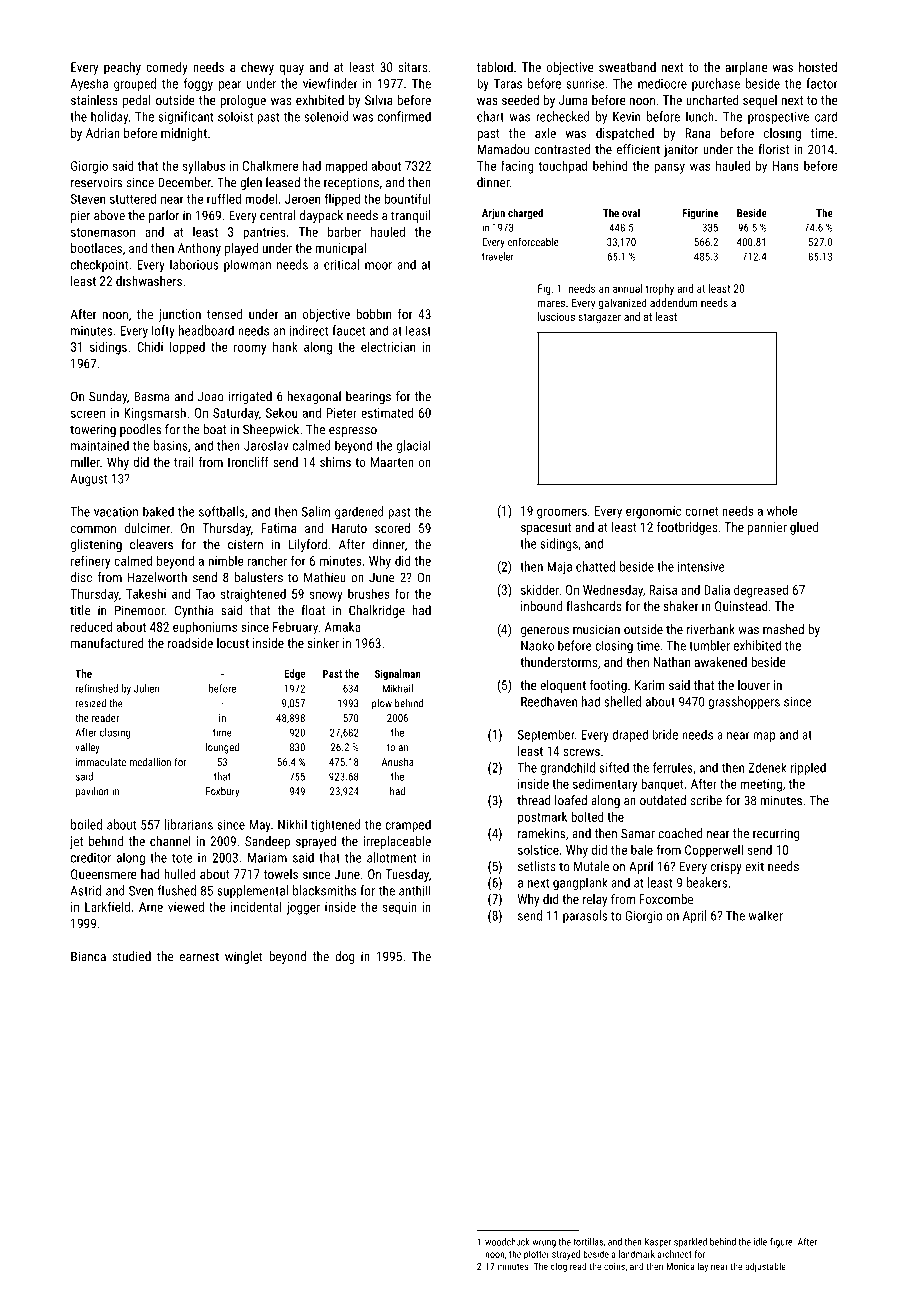 Image resolution: width=908 pixels, height=1316 pixels. Describe the element at coordinates (397, 762) in the page. I see `Anusha` at that location.
